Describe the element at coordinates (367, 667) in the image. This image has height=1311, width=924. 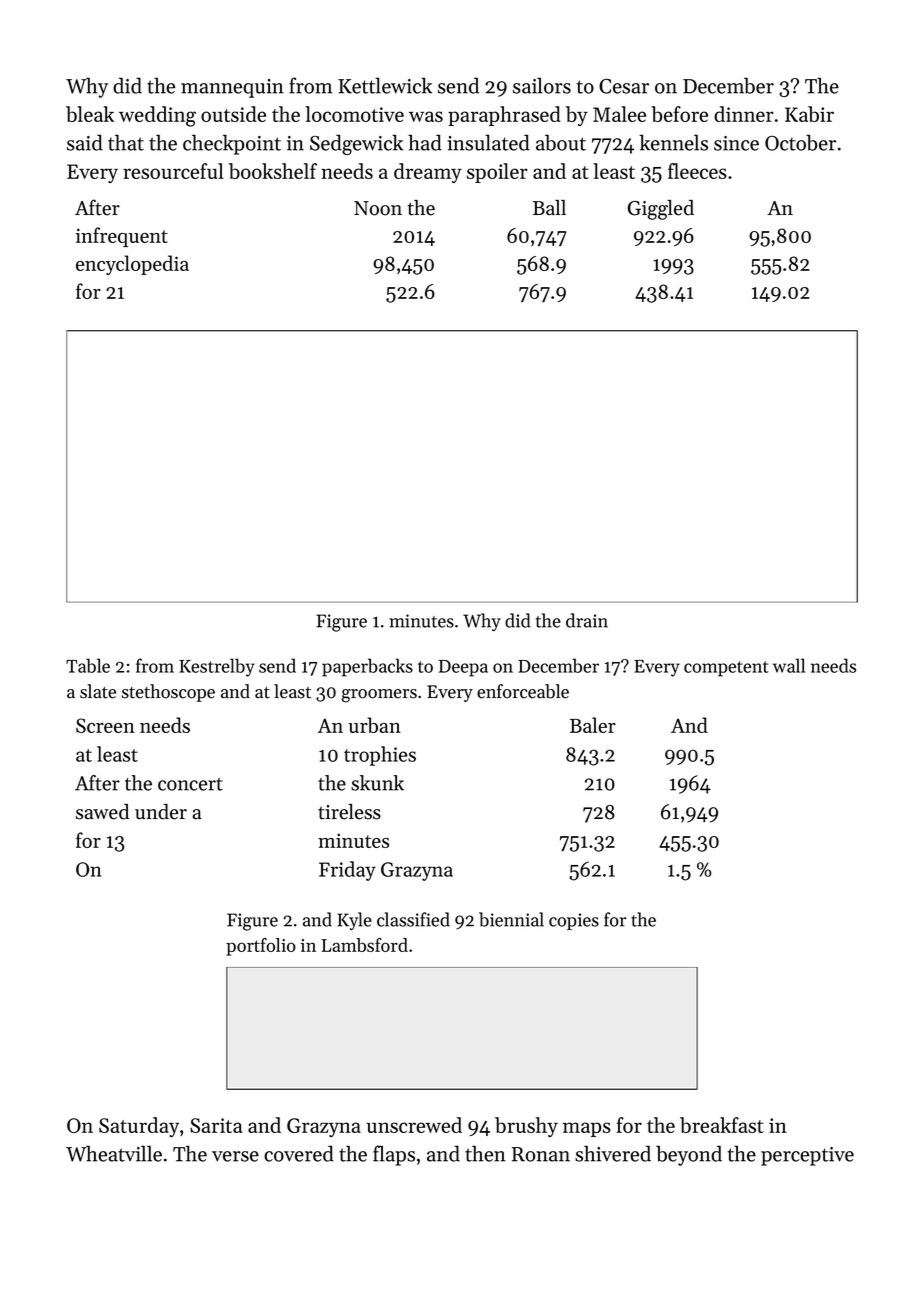
I see `paperbacks` at that location.
